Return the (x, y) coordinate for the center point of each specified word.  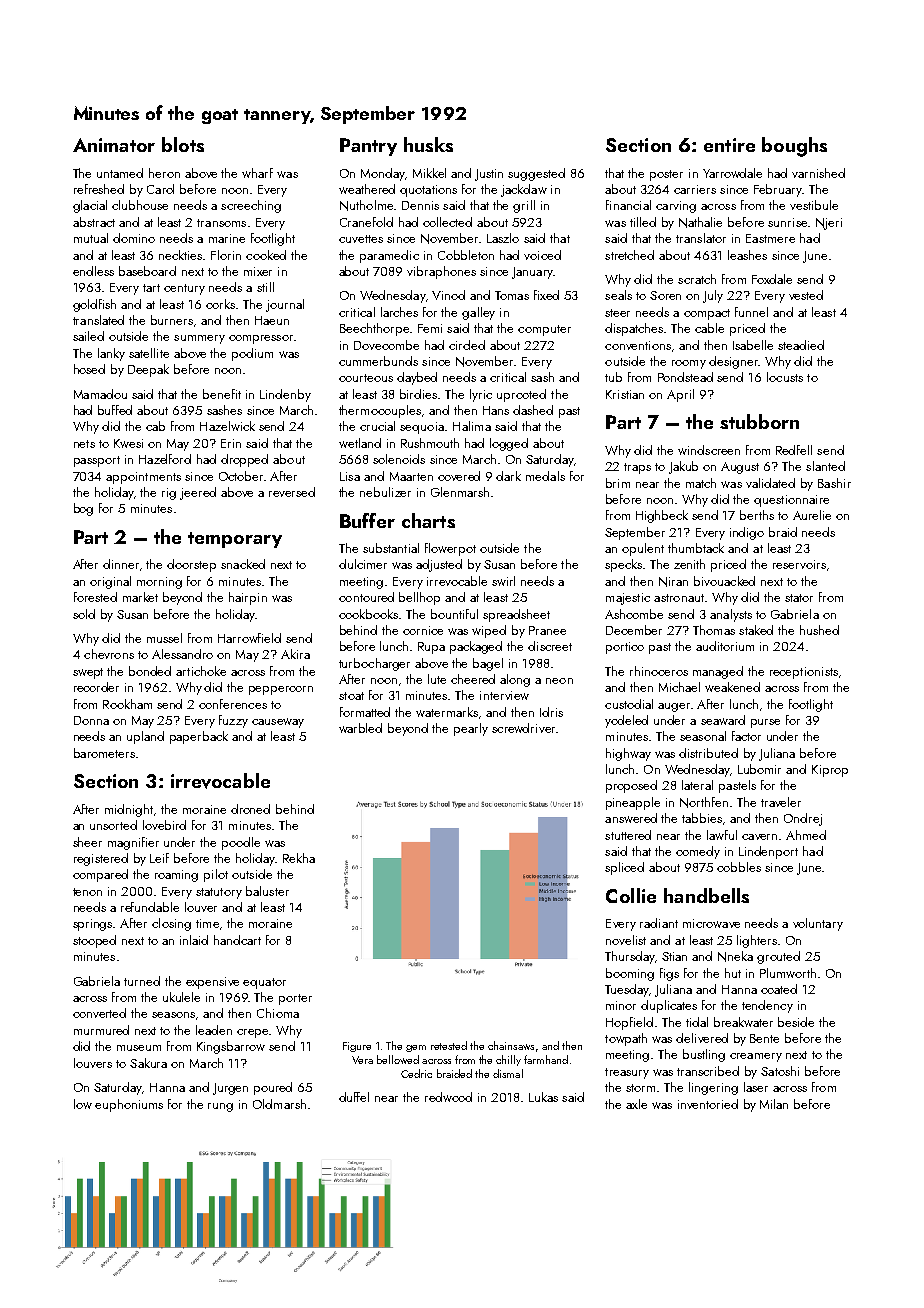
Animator (114, 145)
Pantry (368, 147)
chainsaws (511, 1045)
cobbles (739, 867)
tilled (643, 222)
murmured (101, 1030)
